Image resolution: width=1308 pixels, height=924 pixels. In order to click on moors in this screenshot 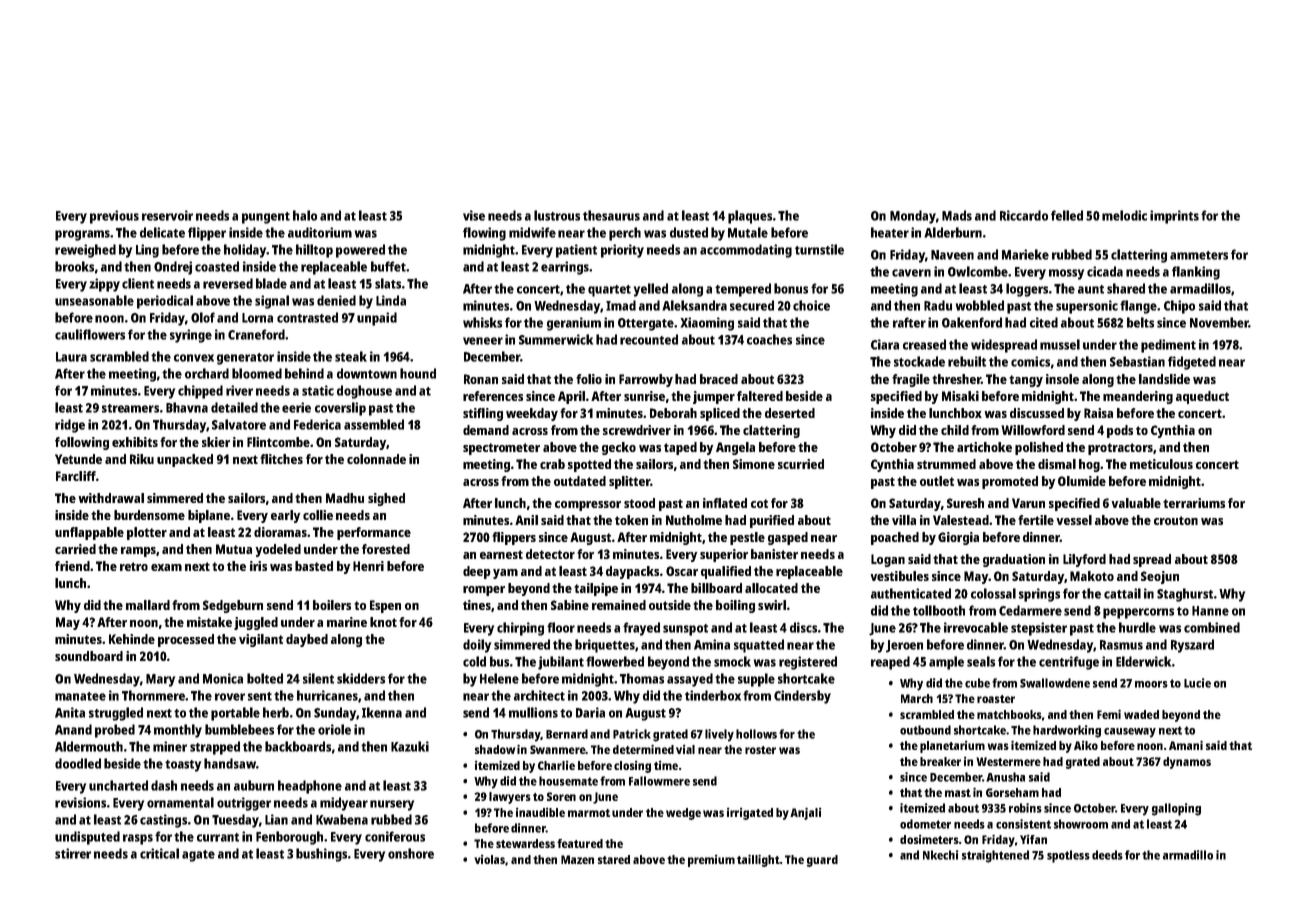, I will do `click(1151, 684)`.
